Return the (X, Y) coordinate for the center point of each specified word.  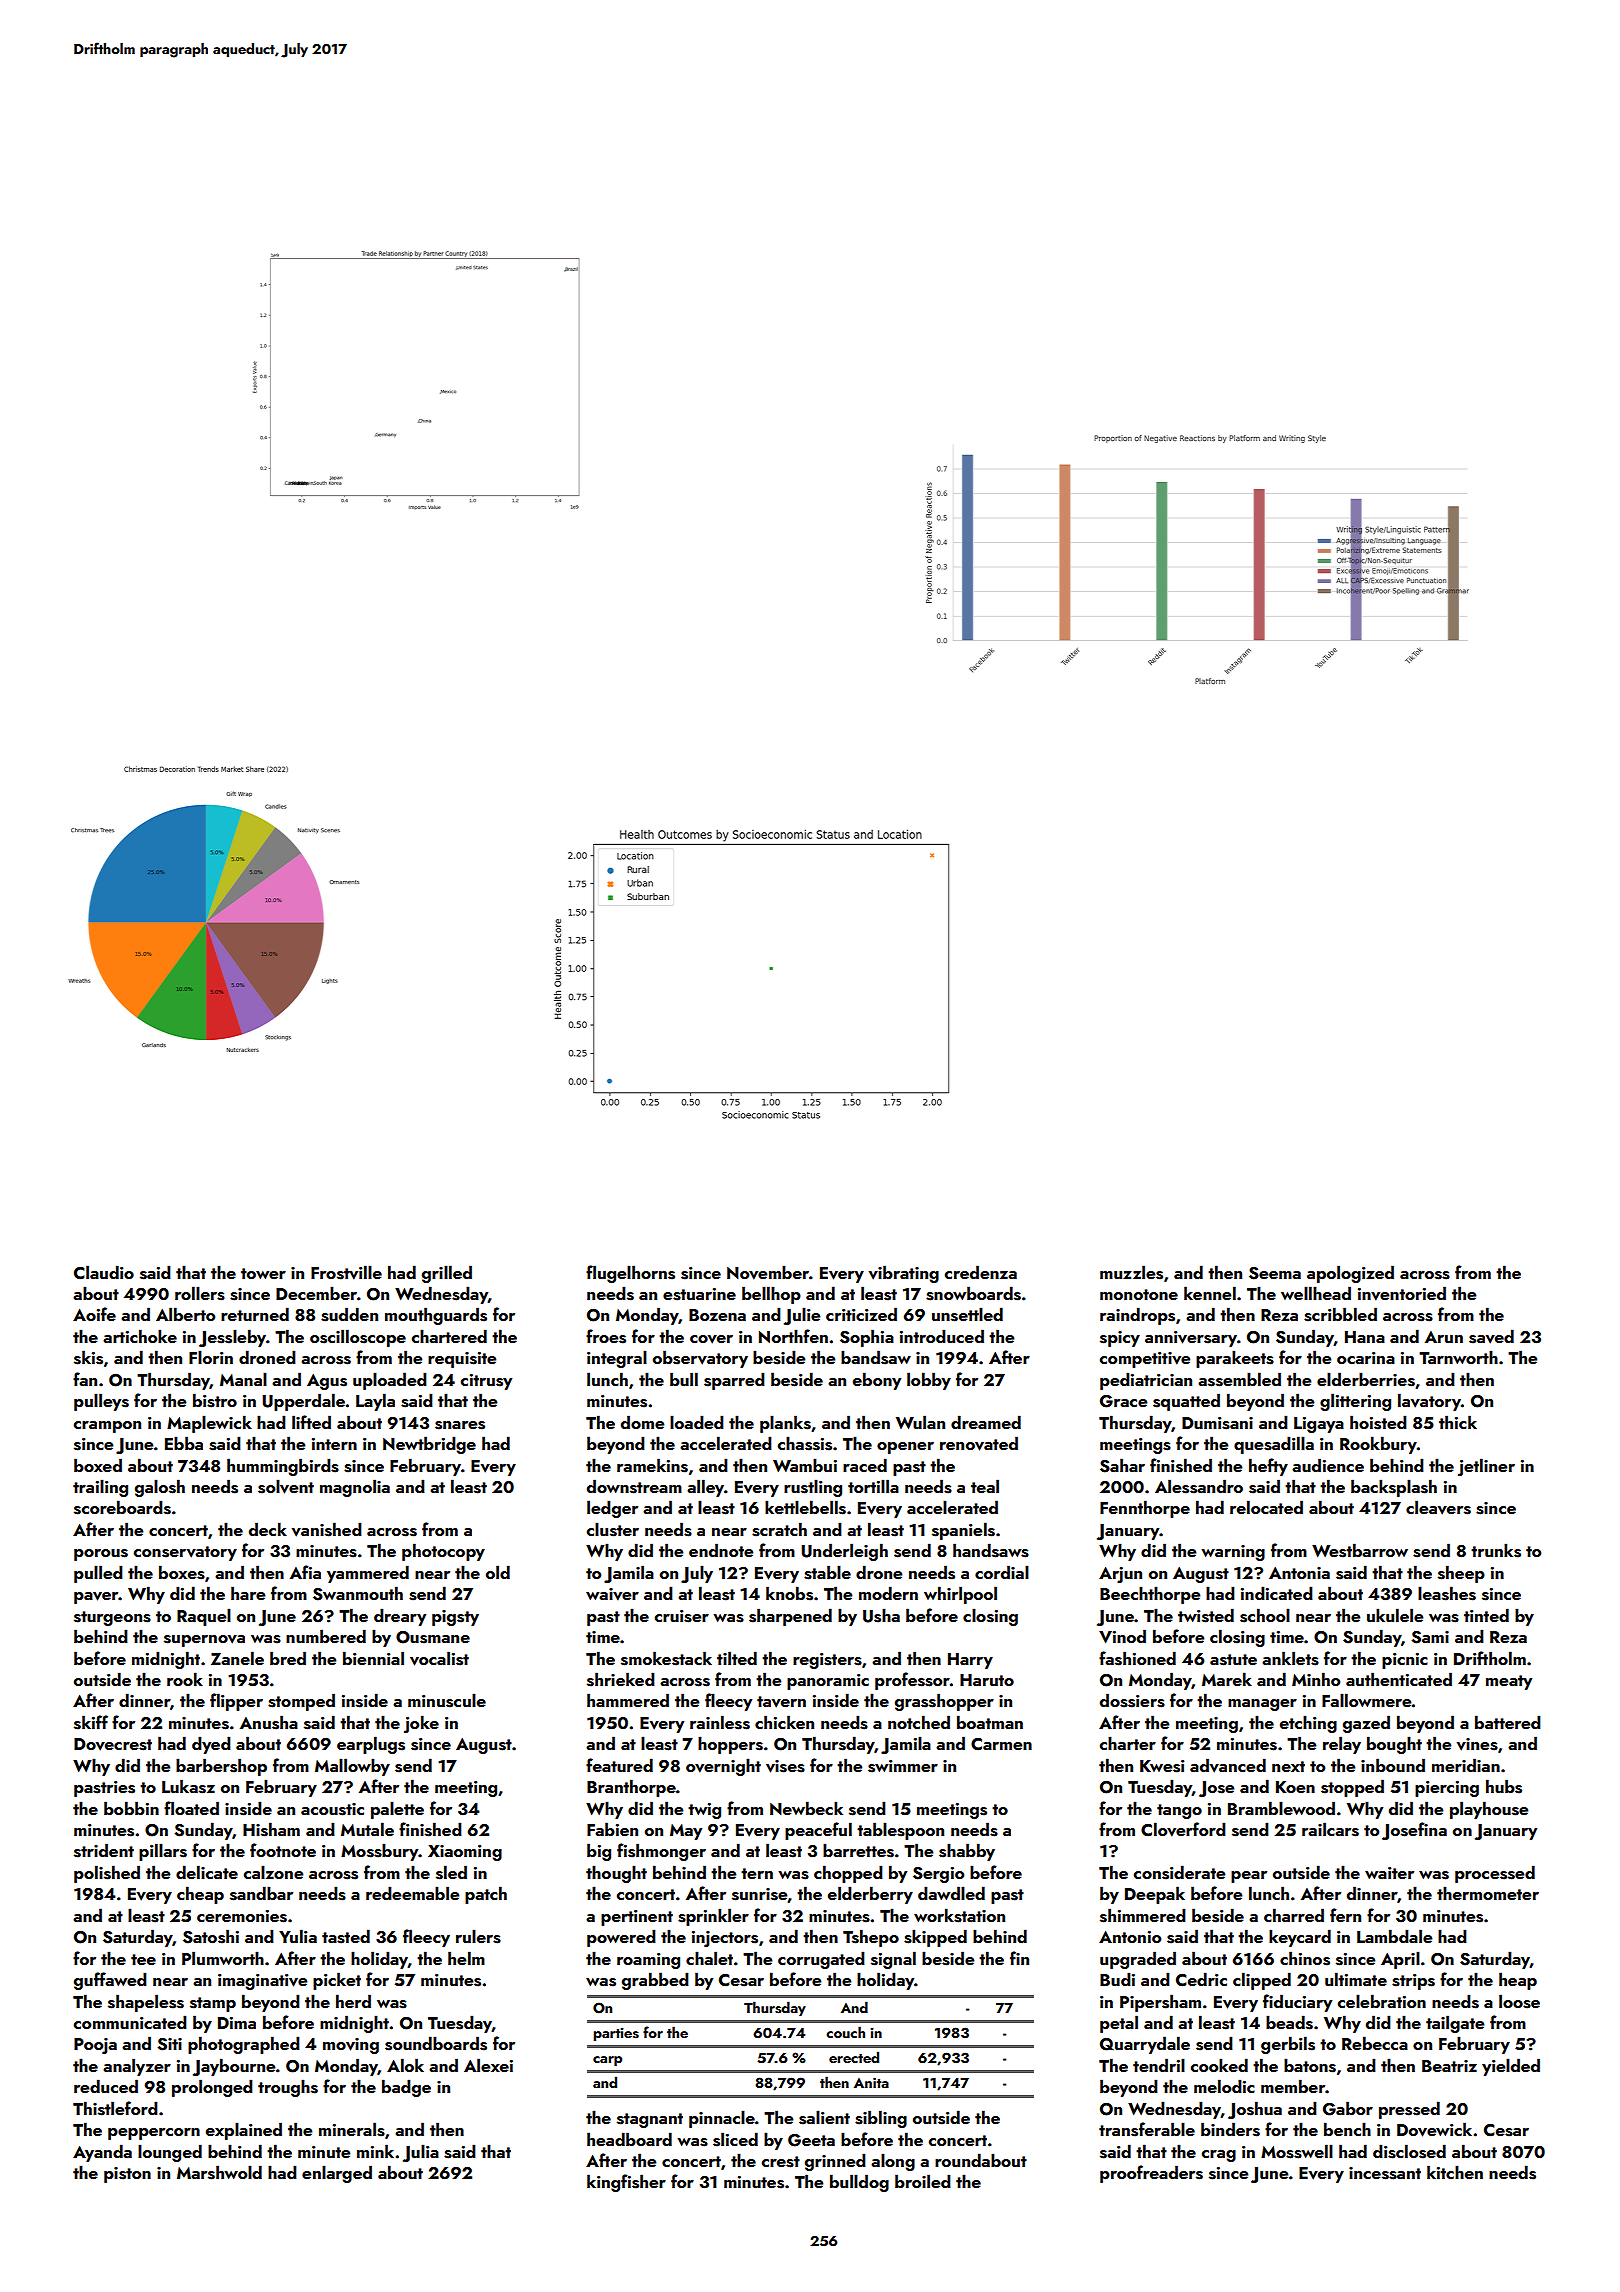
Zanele (237, 1658)
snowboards (973, 1293)
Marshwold (219, 2172)
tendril (1159, 2065)
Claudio (104, 1272)
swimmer (903, 1766)
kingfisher (626, 2183)
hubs (1504, 1786)
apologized (1350, 1274)
